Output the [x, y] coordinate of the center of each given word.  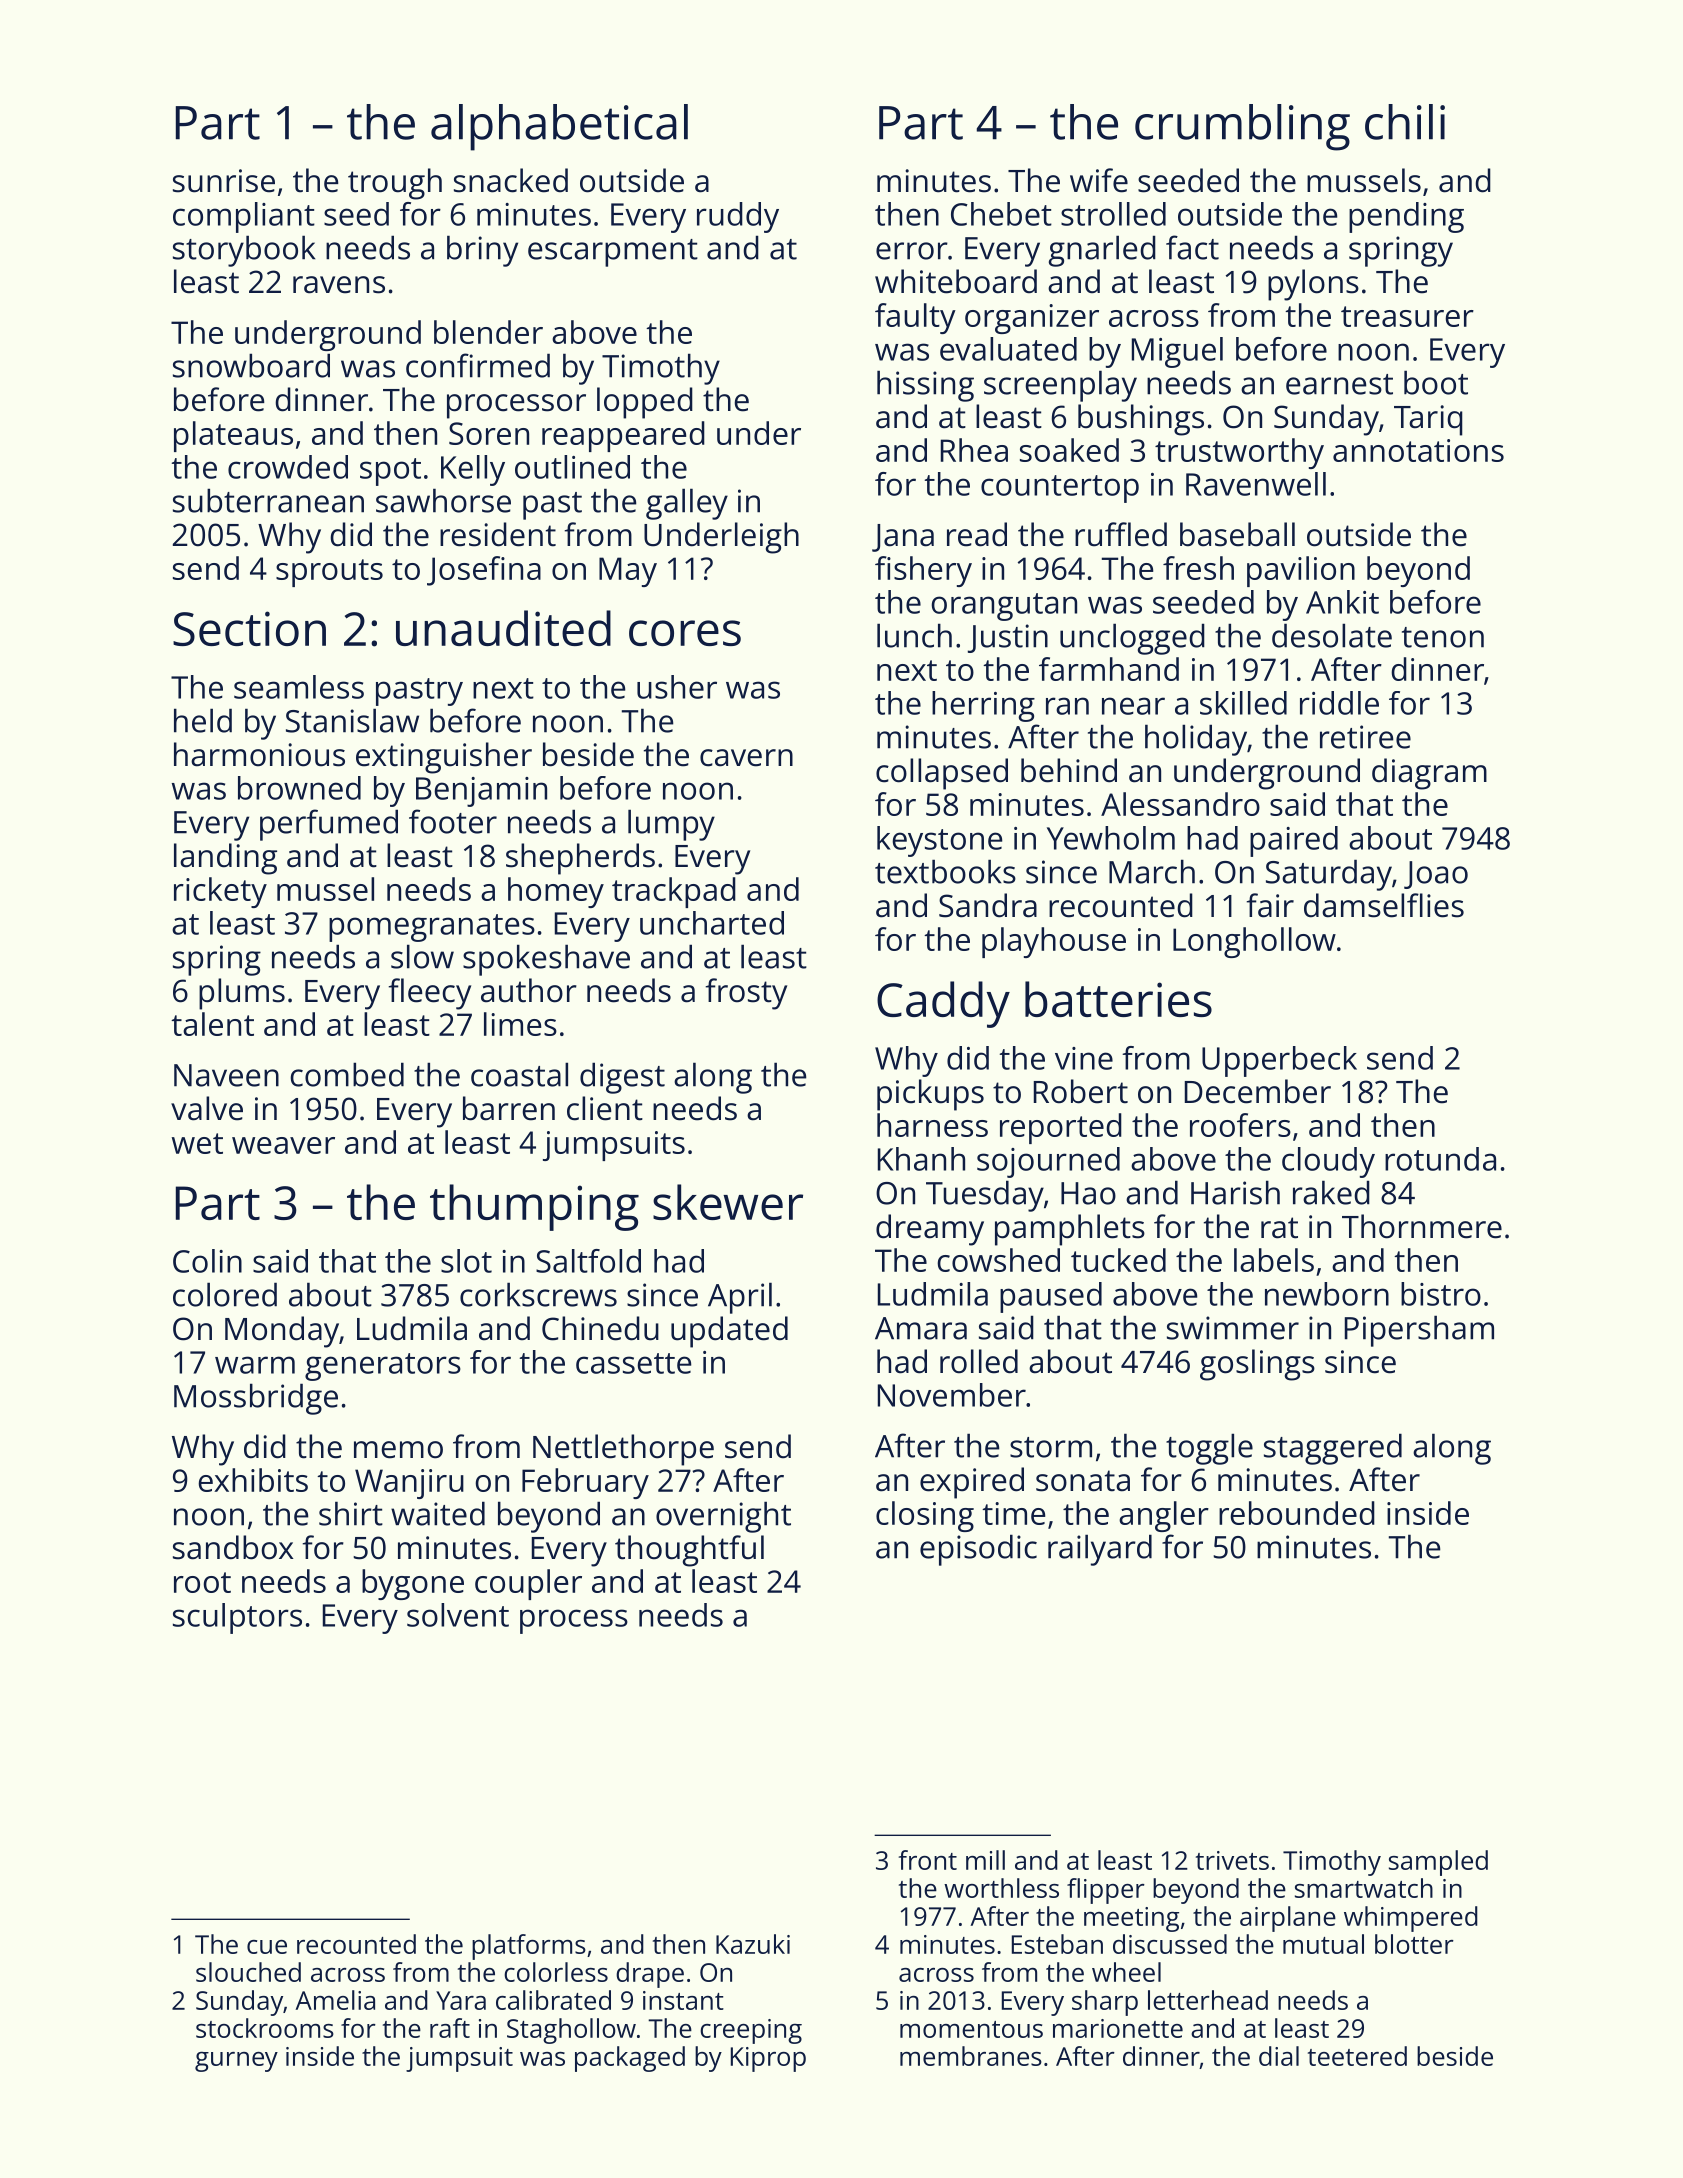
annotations [1418, 450]
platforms [529, 1947]
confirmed [478, 365]
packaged [630, 2059]
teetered [1357, 2056]
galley [687, 504]
